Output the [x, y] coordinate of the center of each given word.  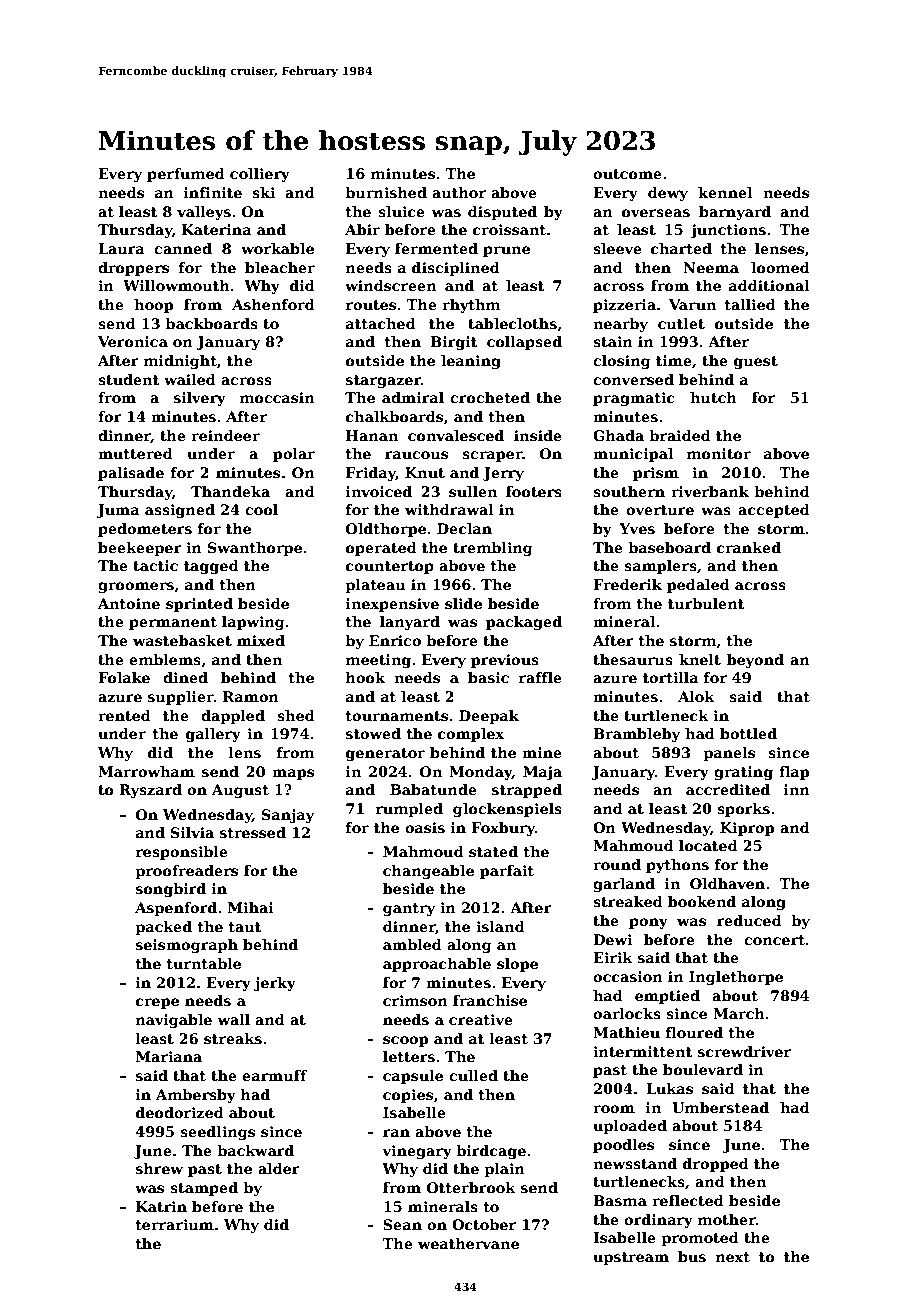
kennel [725, 192]
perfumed [186, 175]
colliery [260, 175]
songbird [171, 890]
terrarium [175, 1224]
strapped [527, 791]
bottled [748, 733]
